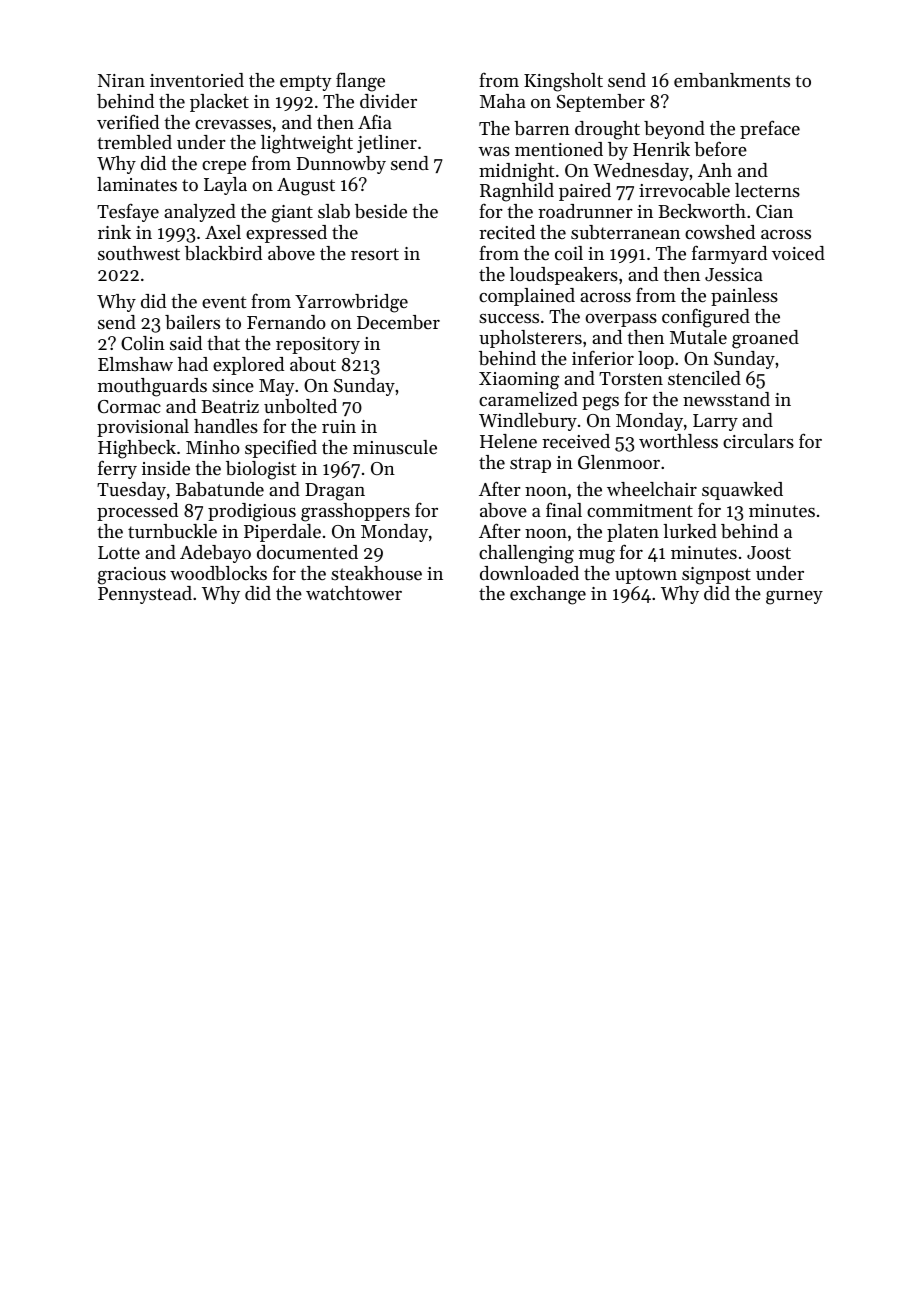 The width and height of the document is (924, 1308). What do you see at coordinates (563, 82) in the document?
I see `Kingsholt` at bounding box center [563, 82].
